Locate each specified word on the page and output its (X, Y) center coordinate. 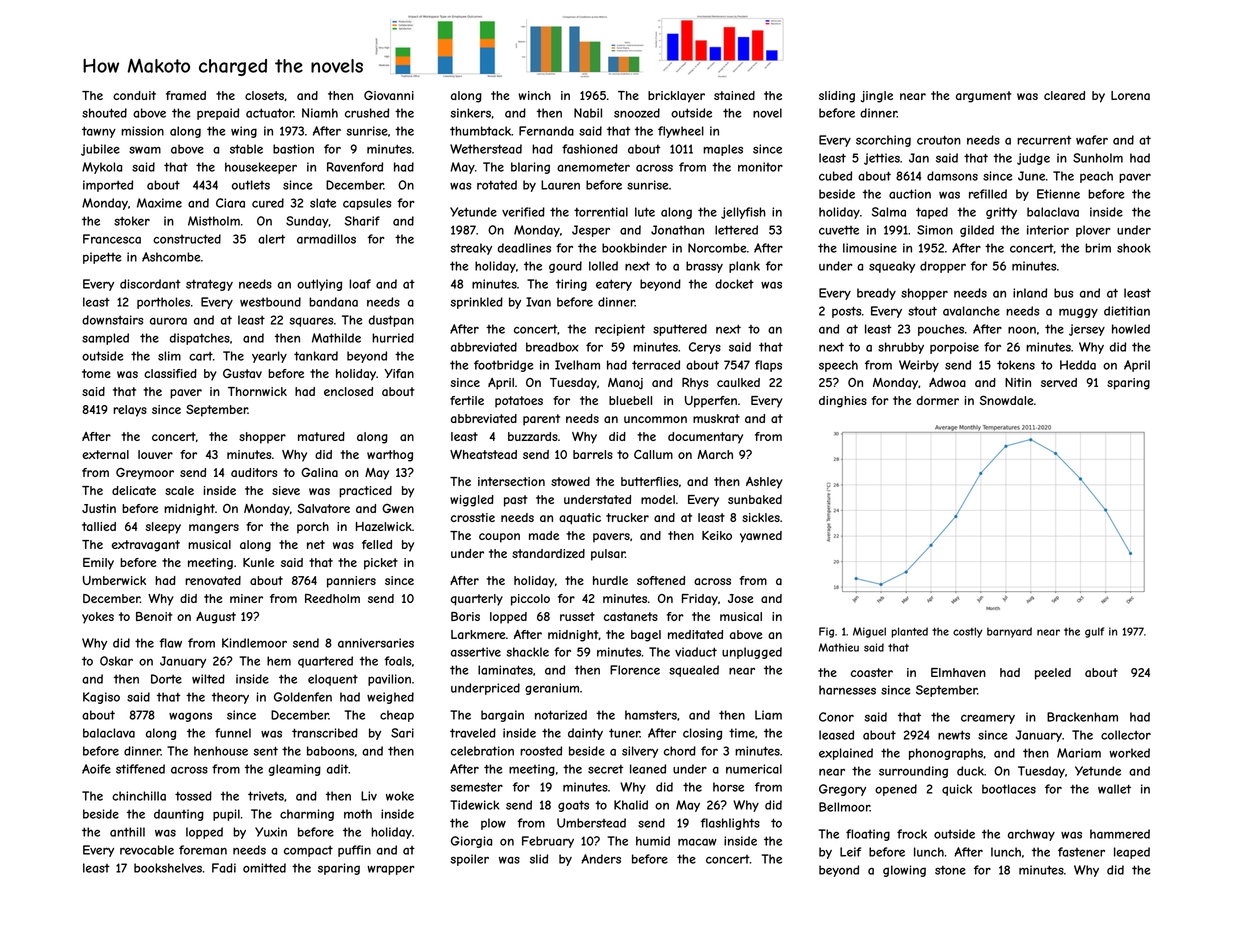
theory (230, 698)
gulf (1094, 632)
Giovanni (389, 95)
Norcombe (717, 248)
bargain (502, 716)
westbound (270, 302)
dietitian (1127, 311)
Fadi (224, 868)
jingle (877, 97)
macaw (697, 842)
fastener (1081, 852)
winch (534, 95)
